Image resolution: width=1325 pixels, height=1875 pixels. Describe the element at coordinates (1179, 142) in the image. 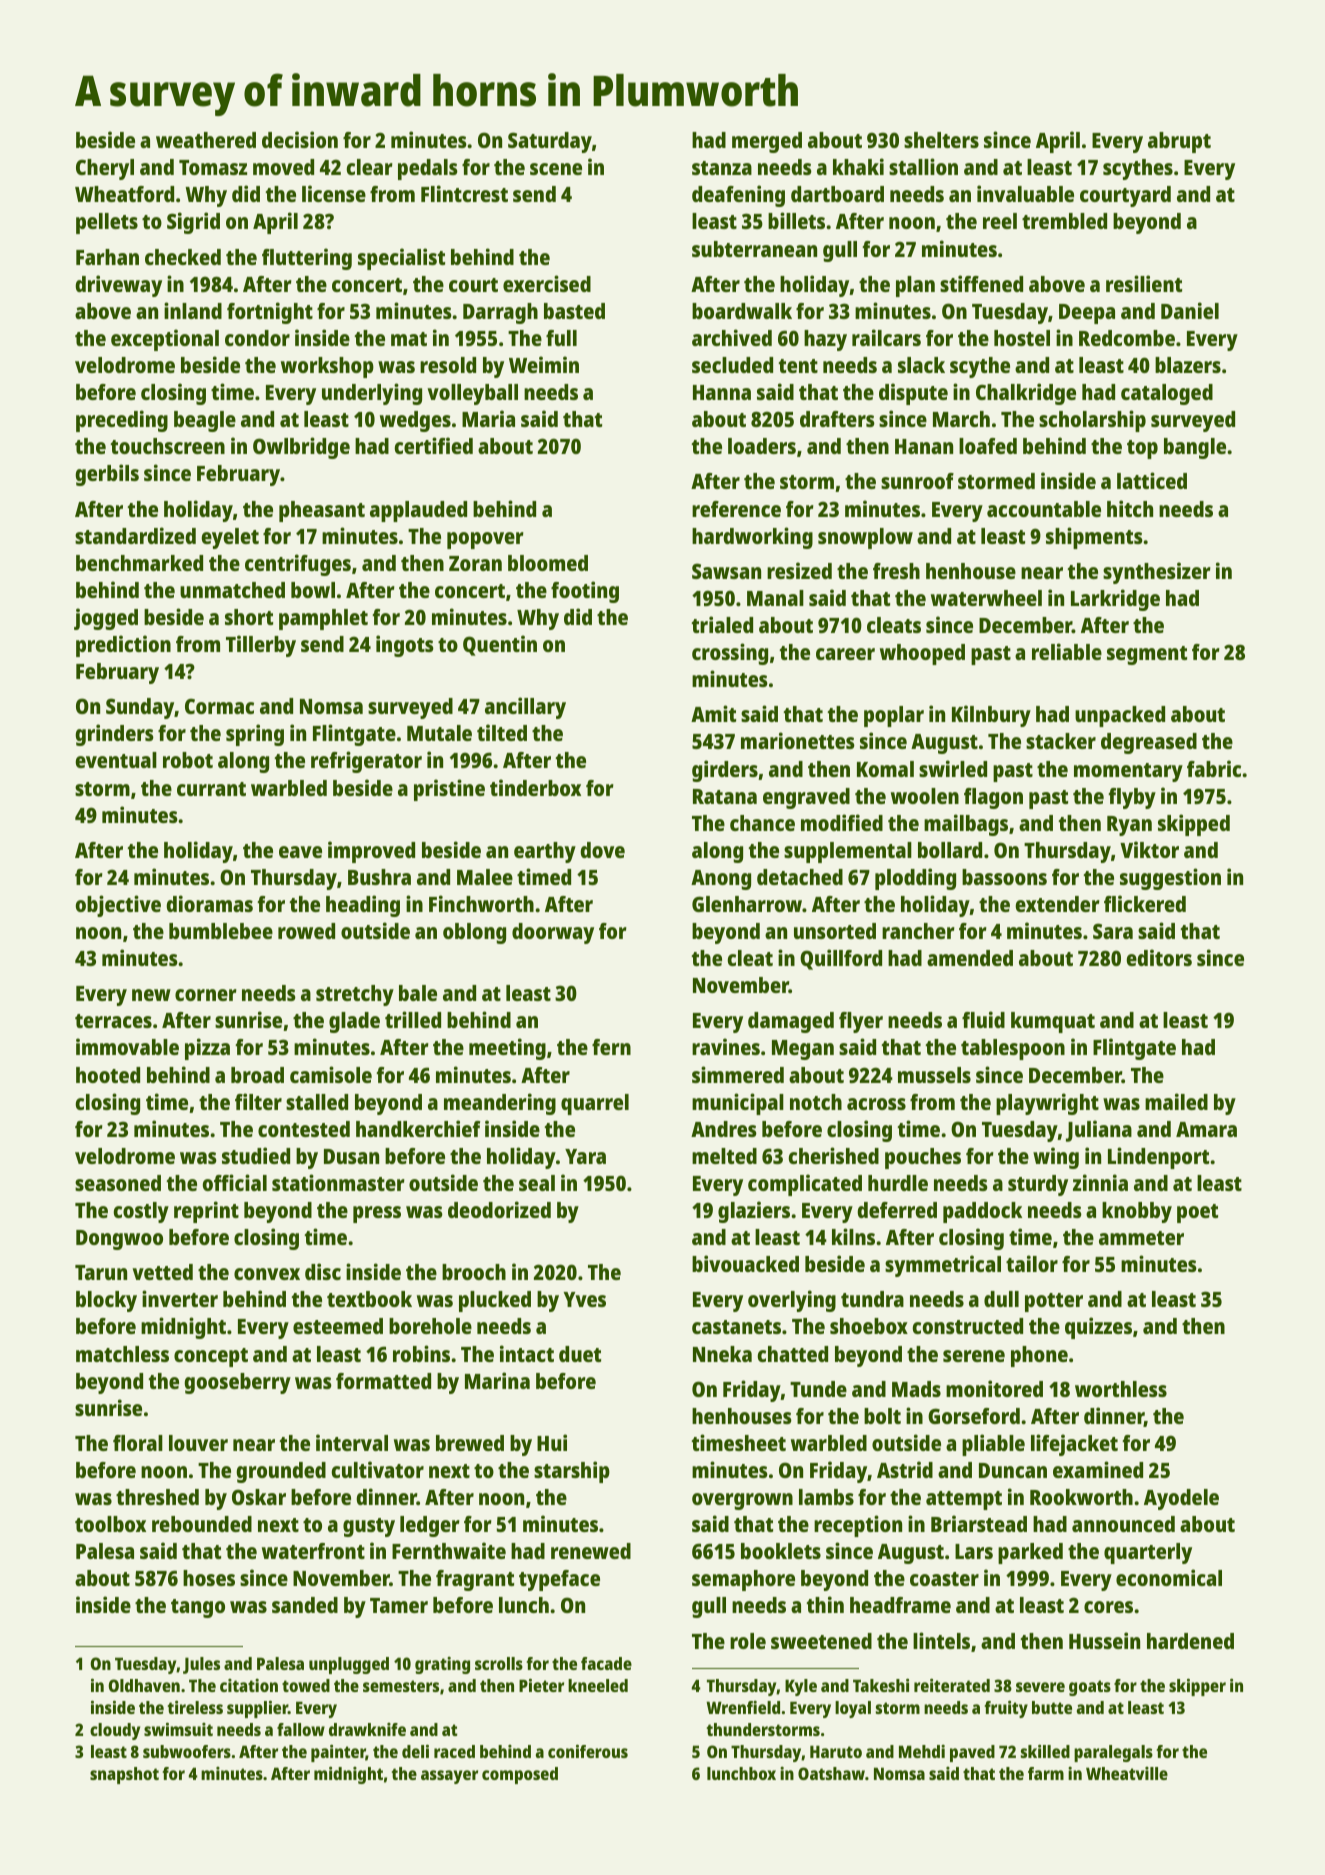

I see `abrupt` at that location.
